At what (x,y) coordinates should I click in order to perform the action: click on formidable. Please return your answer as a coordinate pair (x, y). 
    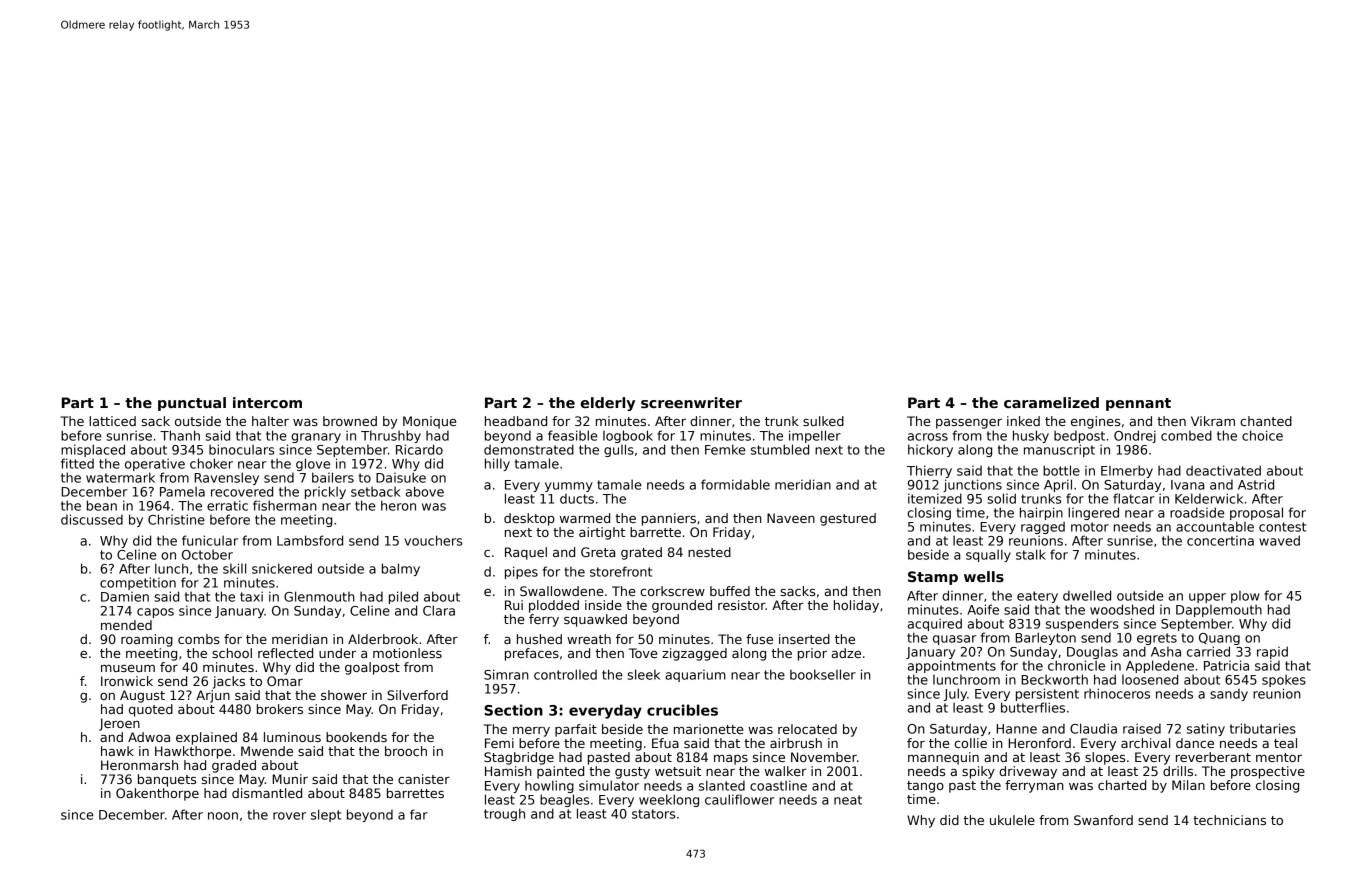
    Looking at the image, I should click on (735, 484).
